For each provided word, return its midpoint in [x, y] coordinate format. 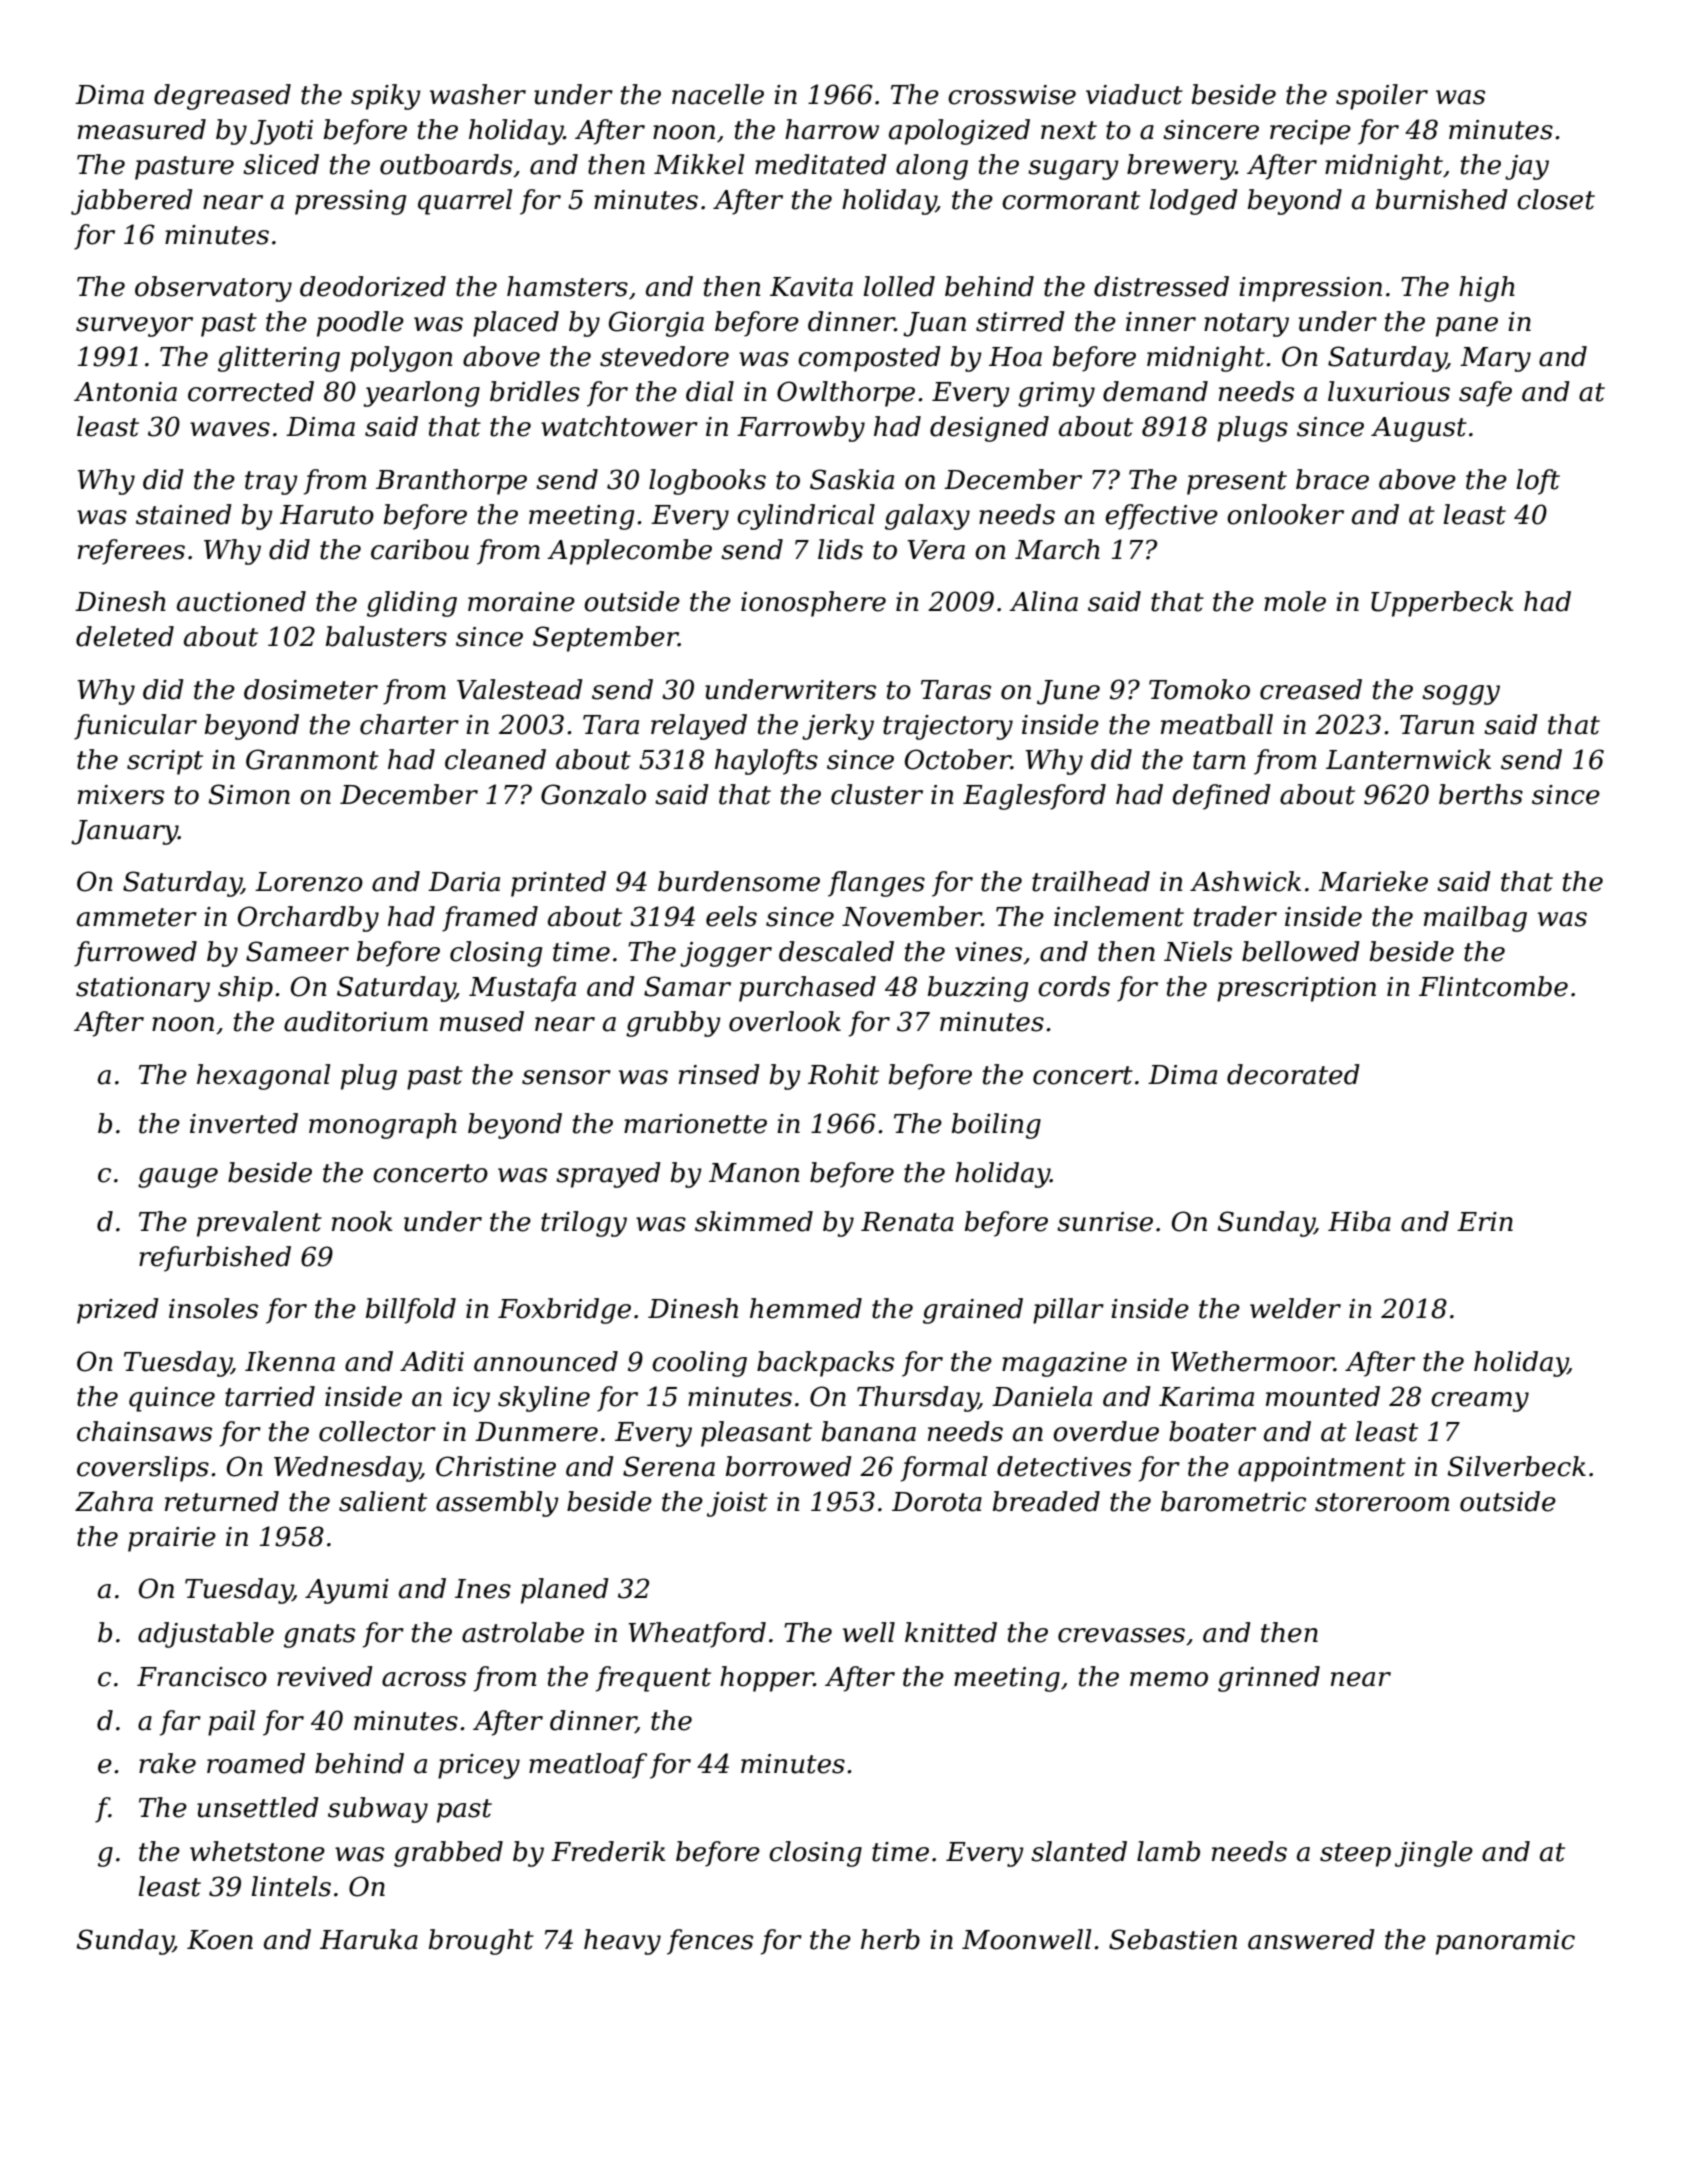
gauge [178, 1178]
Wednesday [347, 1469]
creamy [1480, 1402]
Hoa [1015, 357]
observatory [213, 289]
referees [131, 552]
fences [710, 1942]
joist [737, 1504]
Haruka [369, 1939]
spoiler [1382, 97]
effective [1161, 517]
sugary [1073, 170]
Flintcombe [1493, 986]
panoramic [1505, 1942]
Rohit [843, 1074]
